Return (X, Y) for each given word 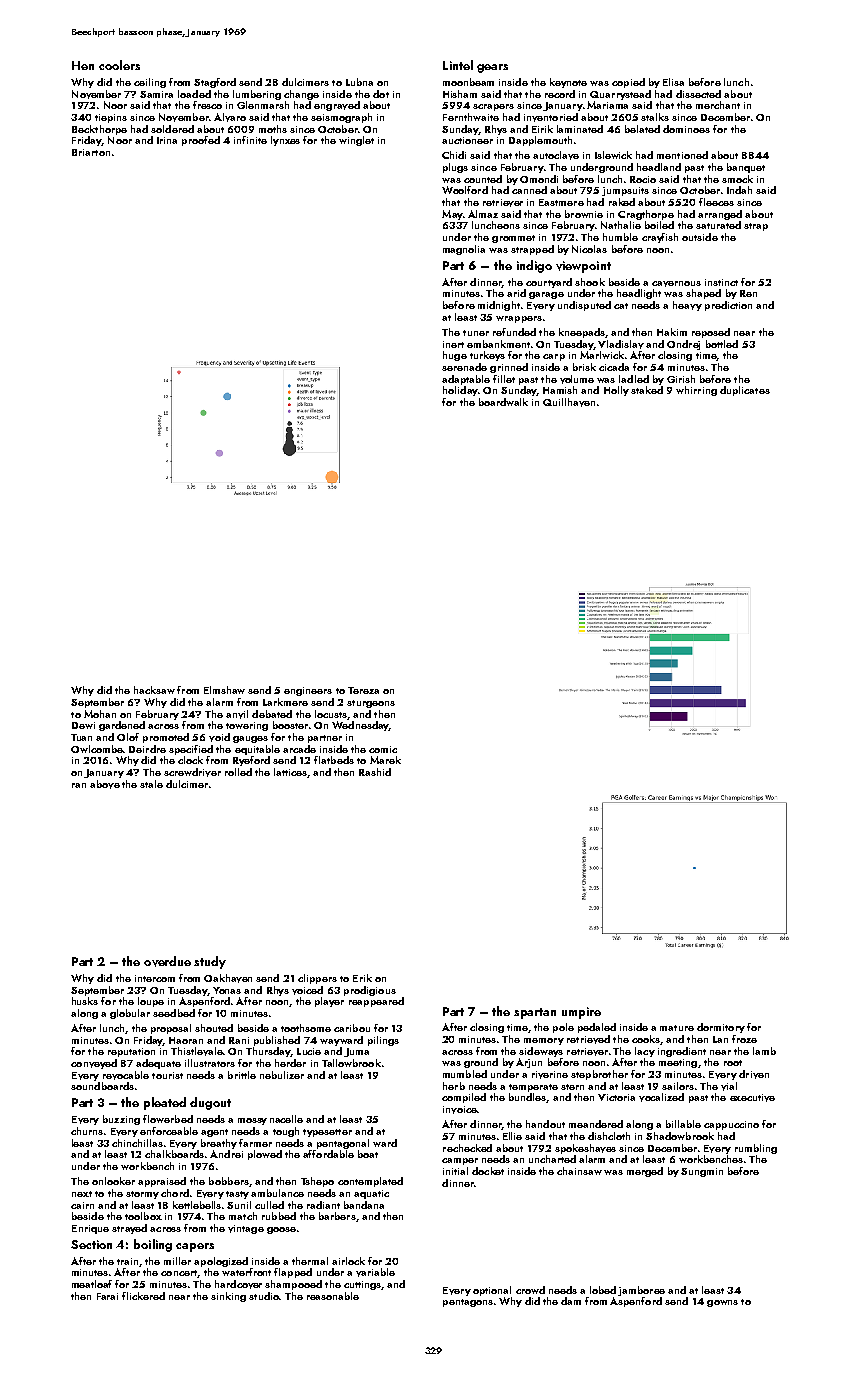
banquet (746, 168)
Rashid (375, 772)
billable (683, 1124)
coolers (119, 65)
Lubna (359, 82)
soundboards (102, 1086)
